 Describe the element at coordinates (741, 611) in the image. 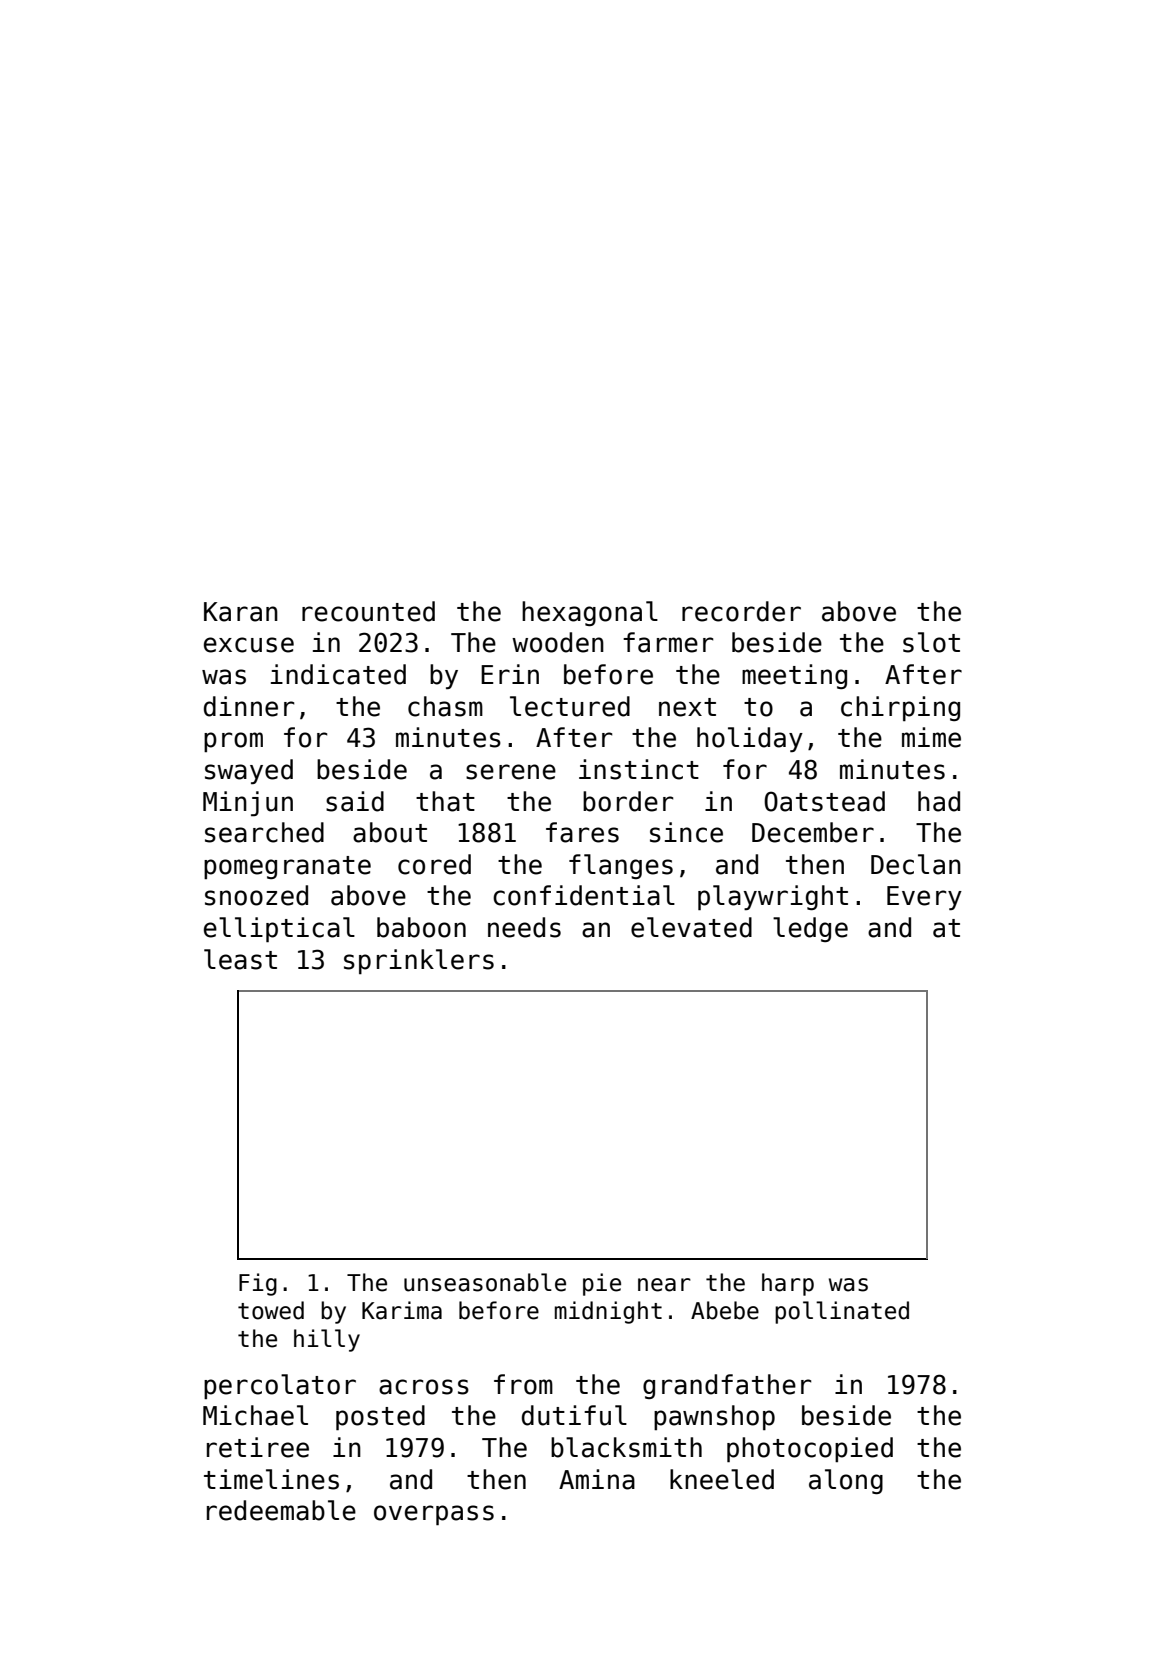

I see `recorder` at that location.
